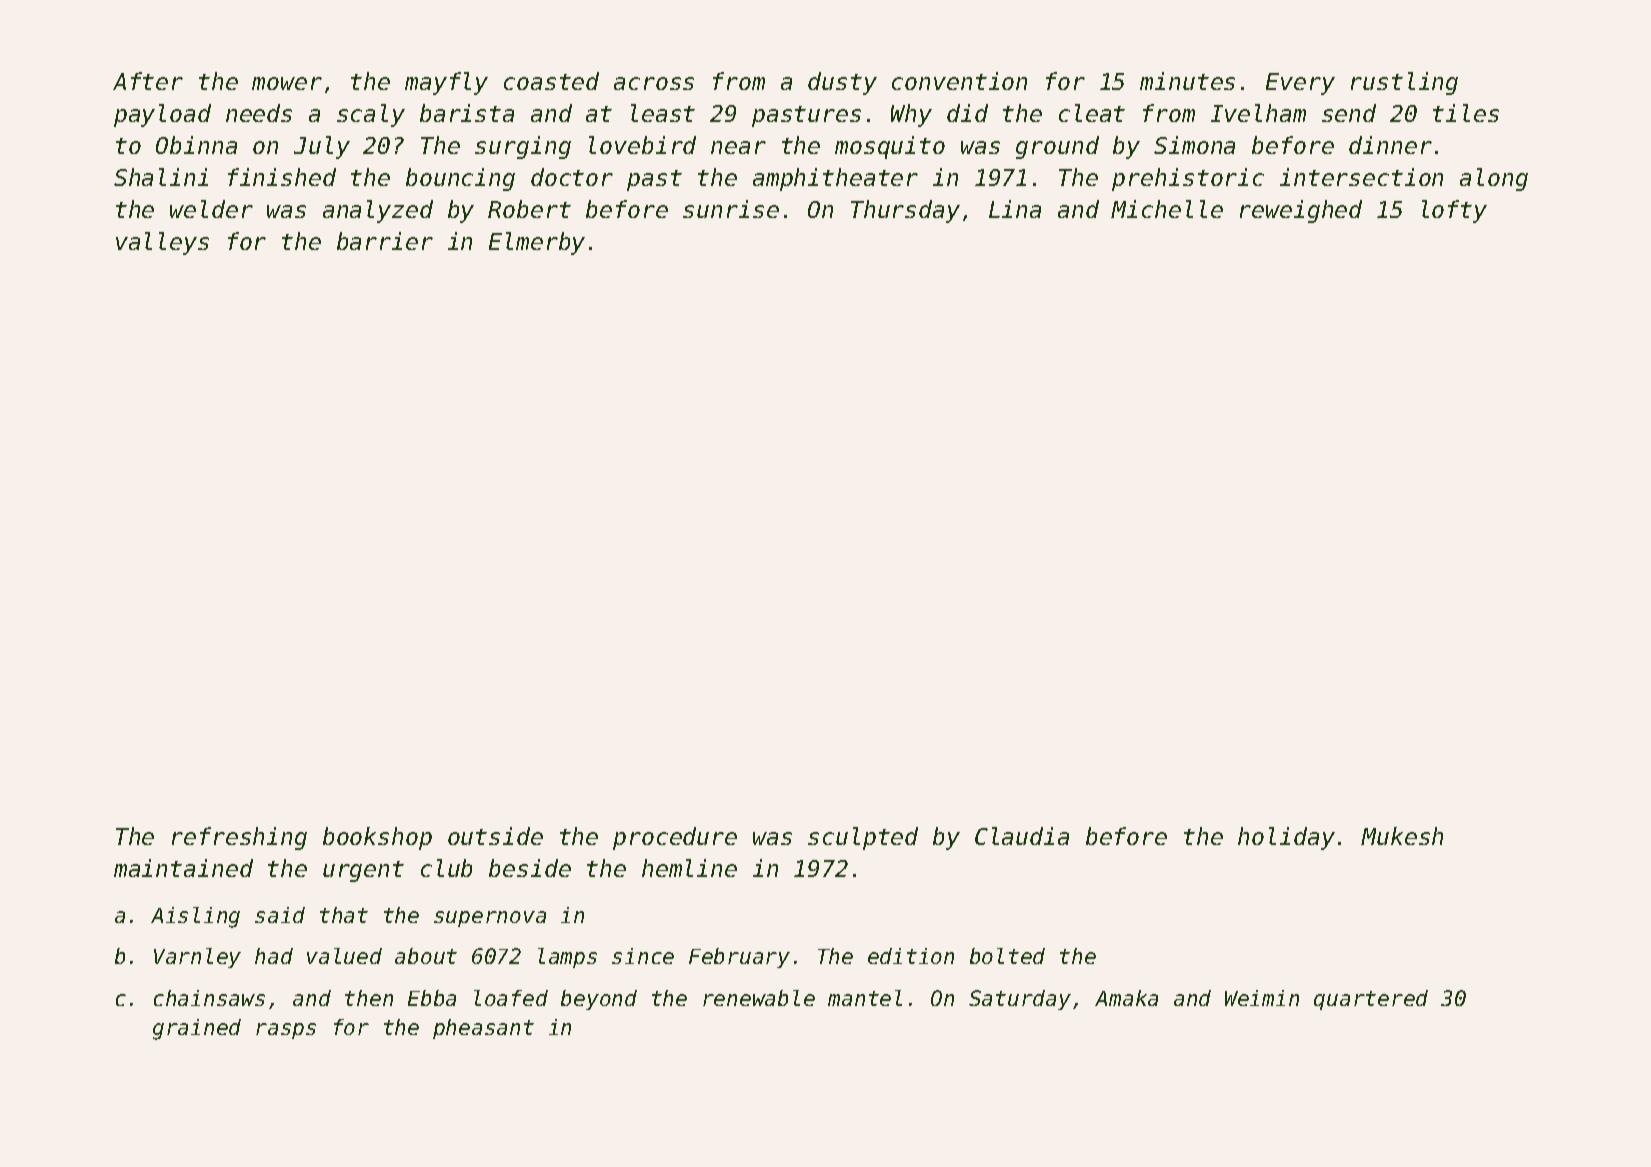  Describe the element at coordinates (1300, 84) in the page. I see `Every` at that location.
